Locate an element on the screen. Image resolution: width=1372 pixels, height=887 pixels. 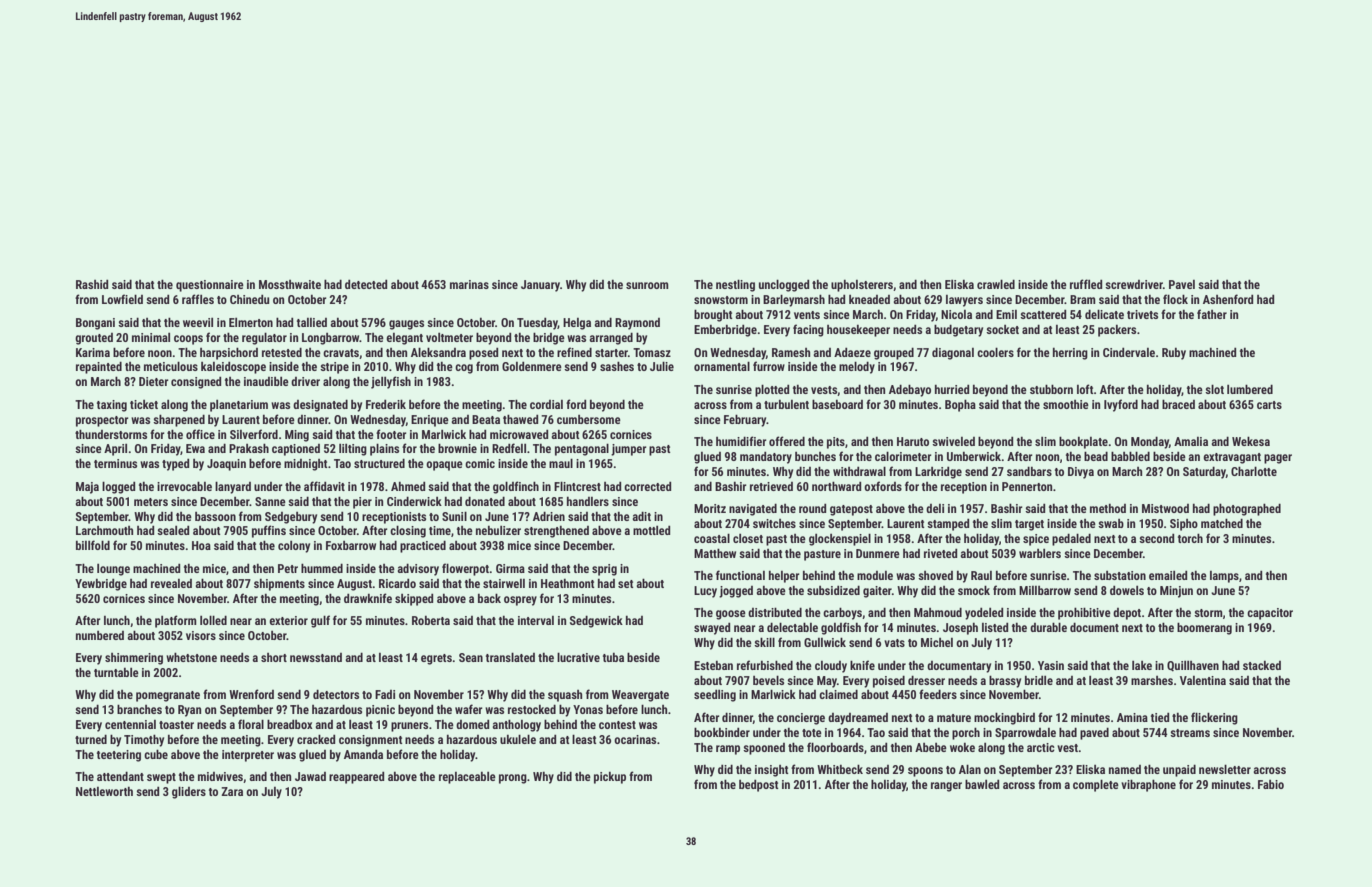
stacked is located at coordinates (1262, 665).
